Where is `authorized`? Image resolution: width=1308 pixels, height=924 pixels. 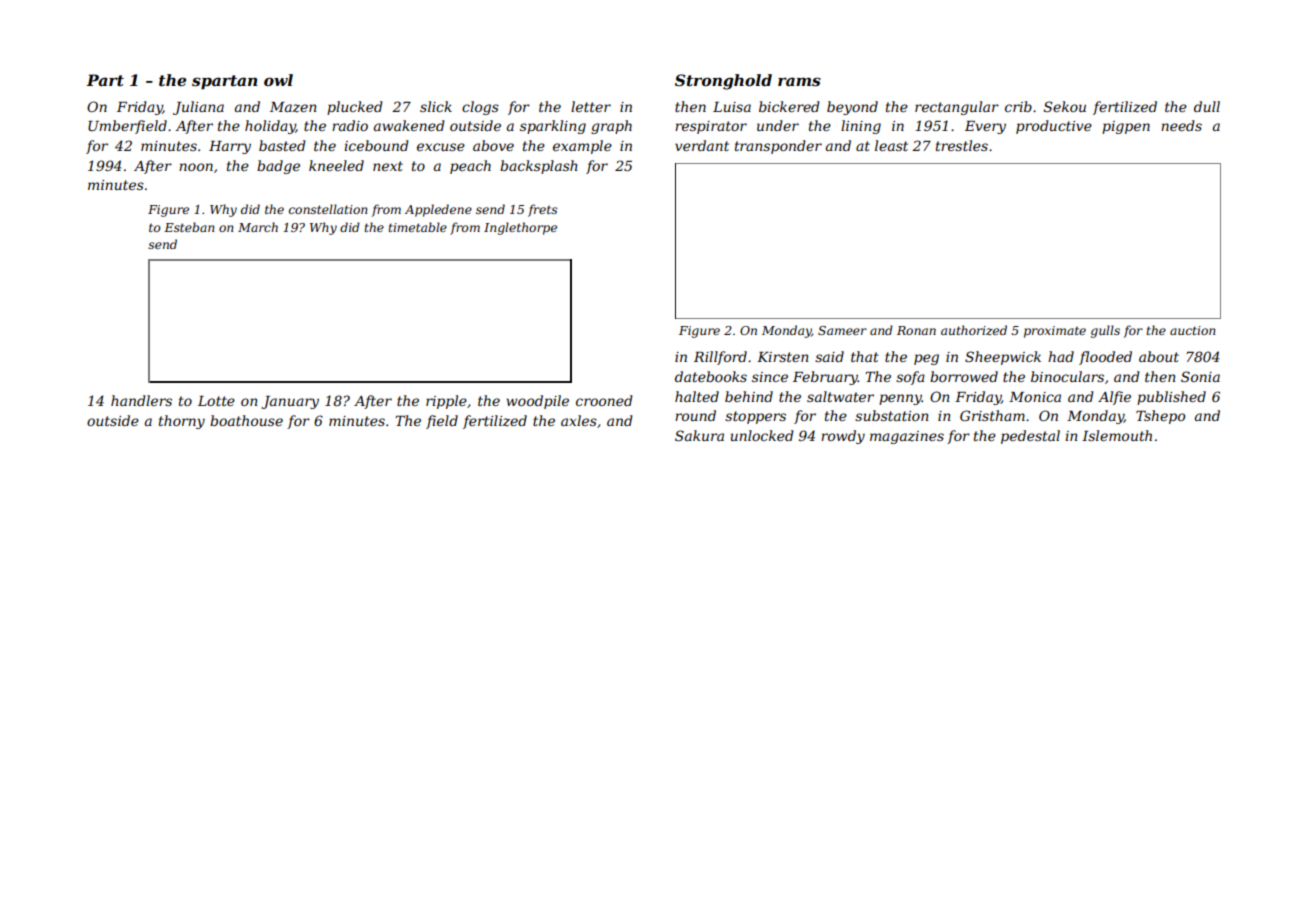 authorized is located at coordinates (974, 330).
